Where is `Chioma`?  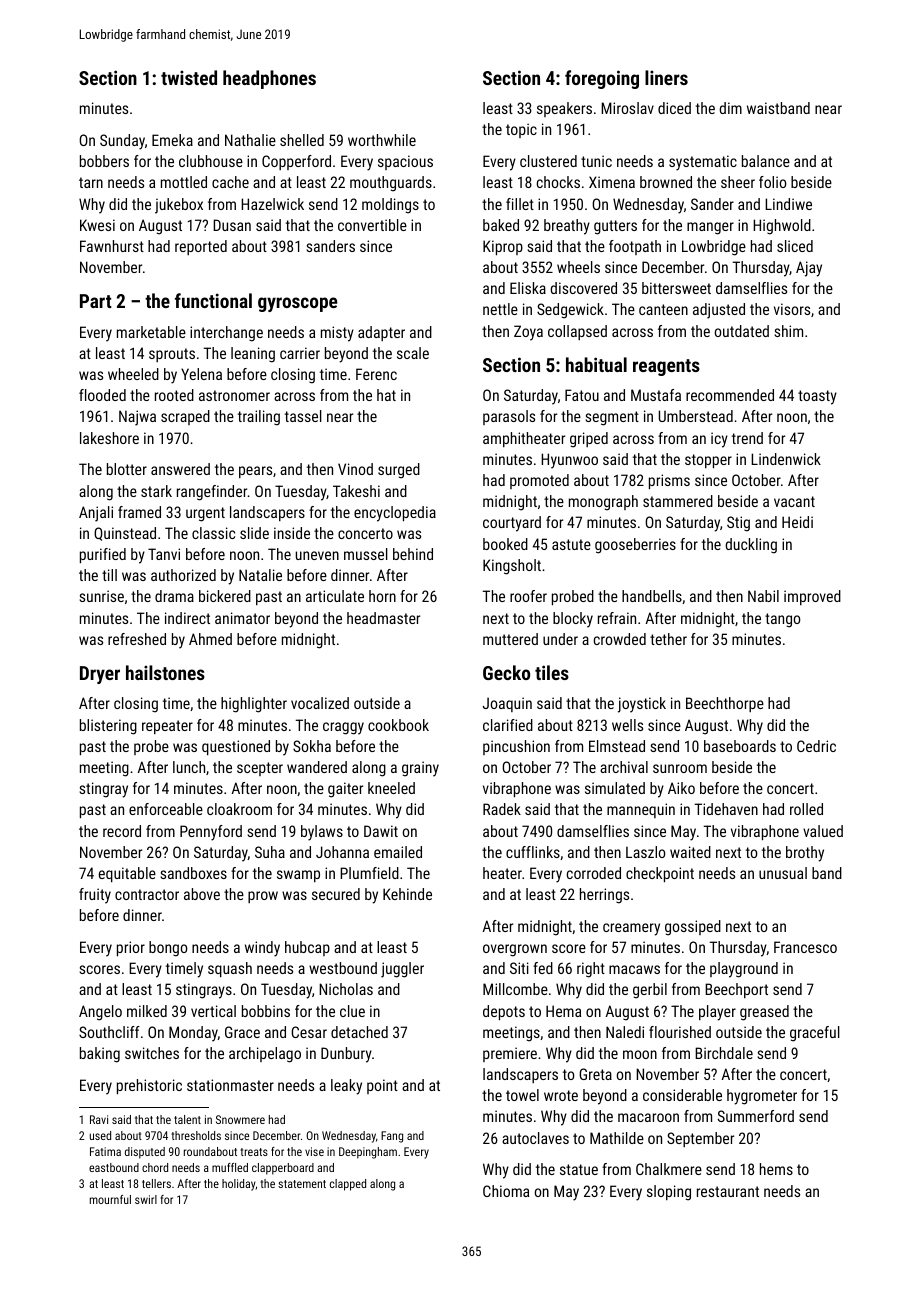
Chioma is located at coordinates (506, 1191).
